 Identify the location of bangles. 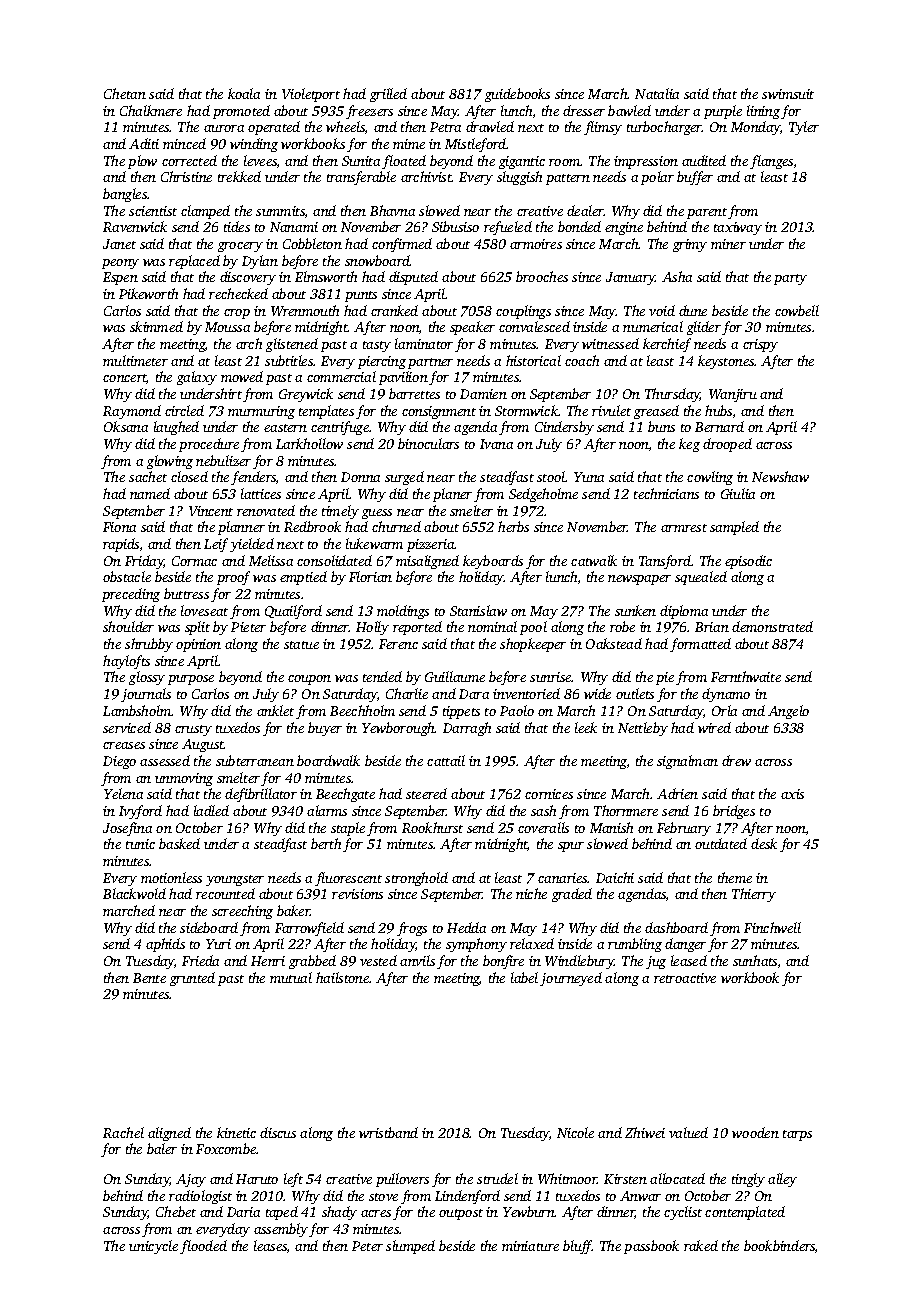
(125, 195).
